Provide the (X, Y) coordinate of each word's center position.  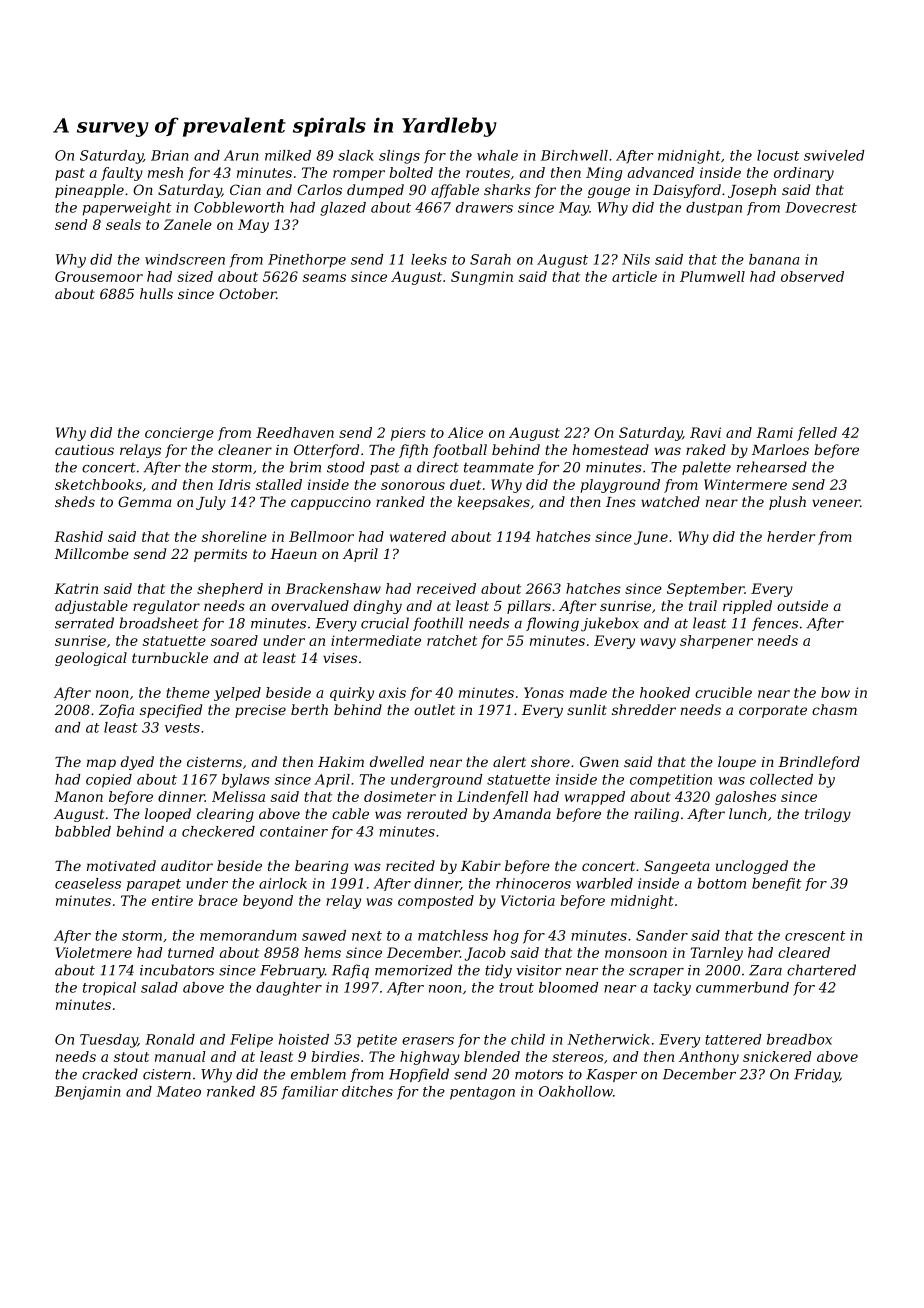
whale (497, 155)
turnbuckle (170, 657)
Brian (169, 155)
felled (817, 434)
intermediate (376, 640)
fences (775, 624)
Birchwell (574, 155)
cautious (84, 450)
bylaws (246, 781)
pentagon (482, 1093)
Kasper (611, 1075)
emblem (318, 1074)
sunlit (587, 709)
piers (408, 434)
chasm (834, 709)
